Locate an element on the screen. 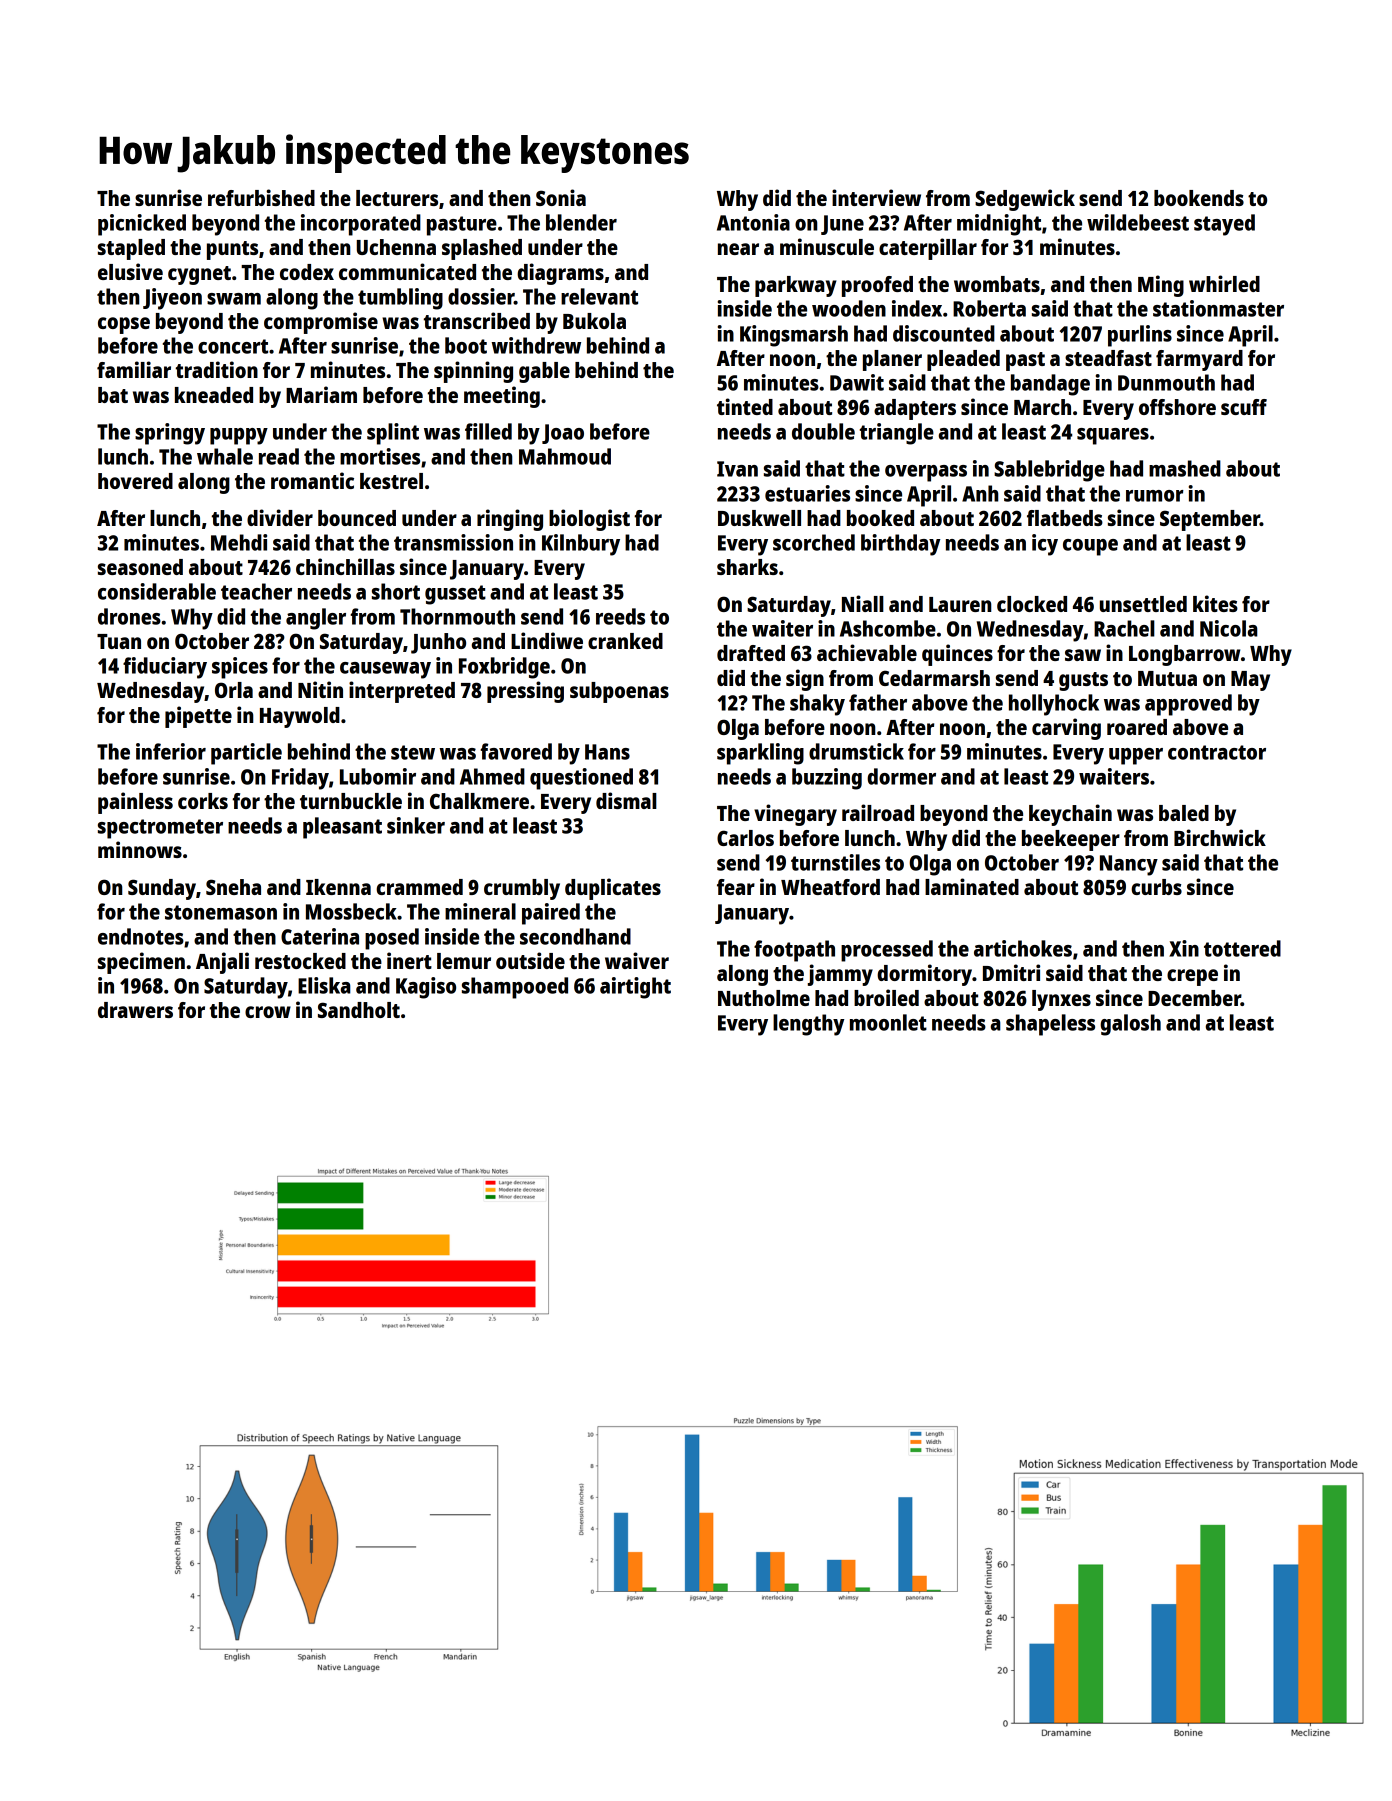  reeds is located at coordinates (620, 616).
